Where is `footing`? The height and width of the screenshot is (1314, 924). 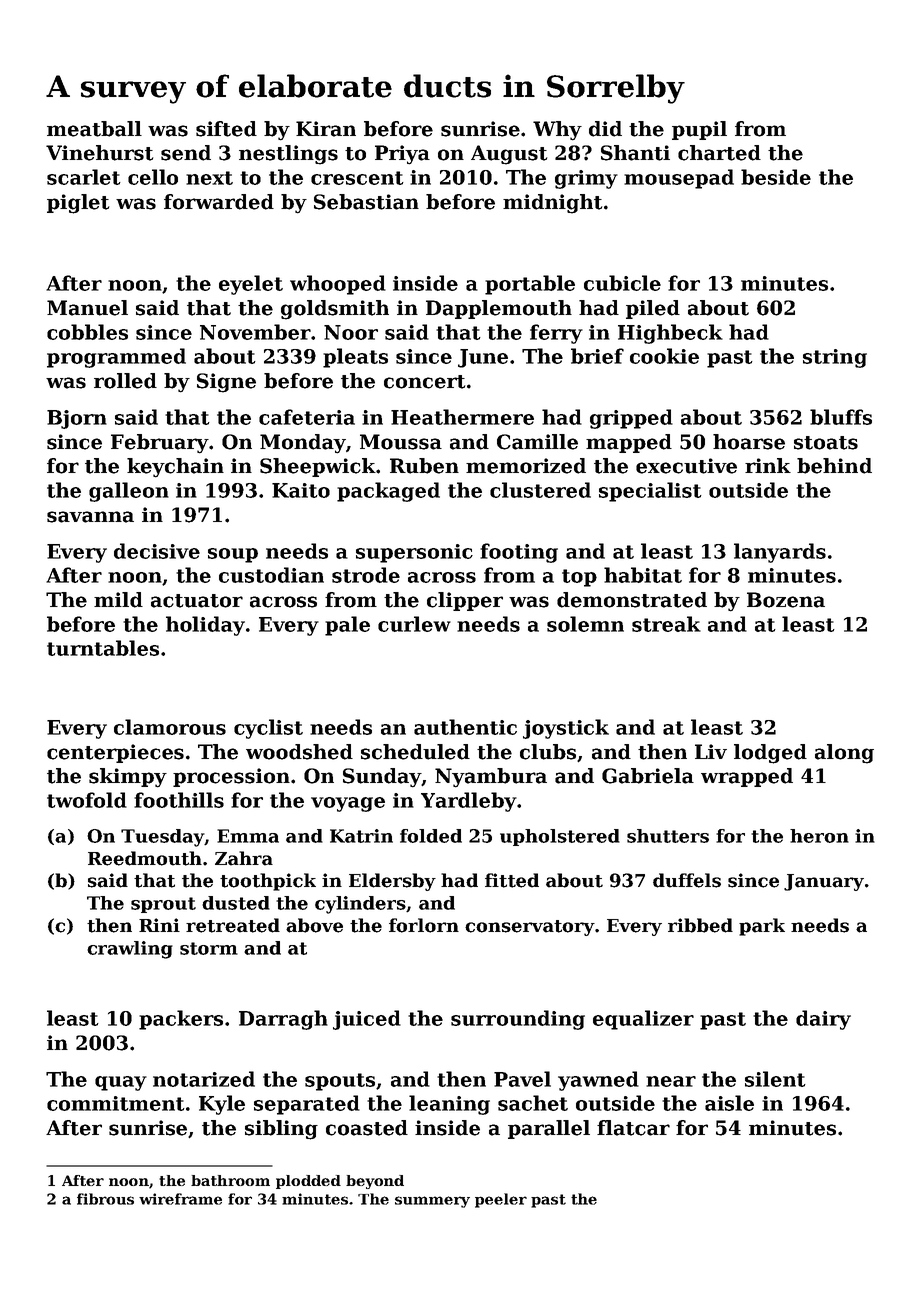 footing is located at coordinates (519, 553).
